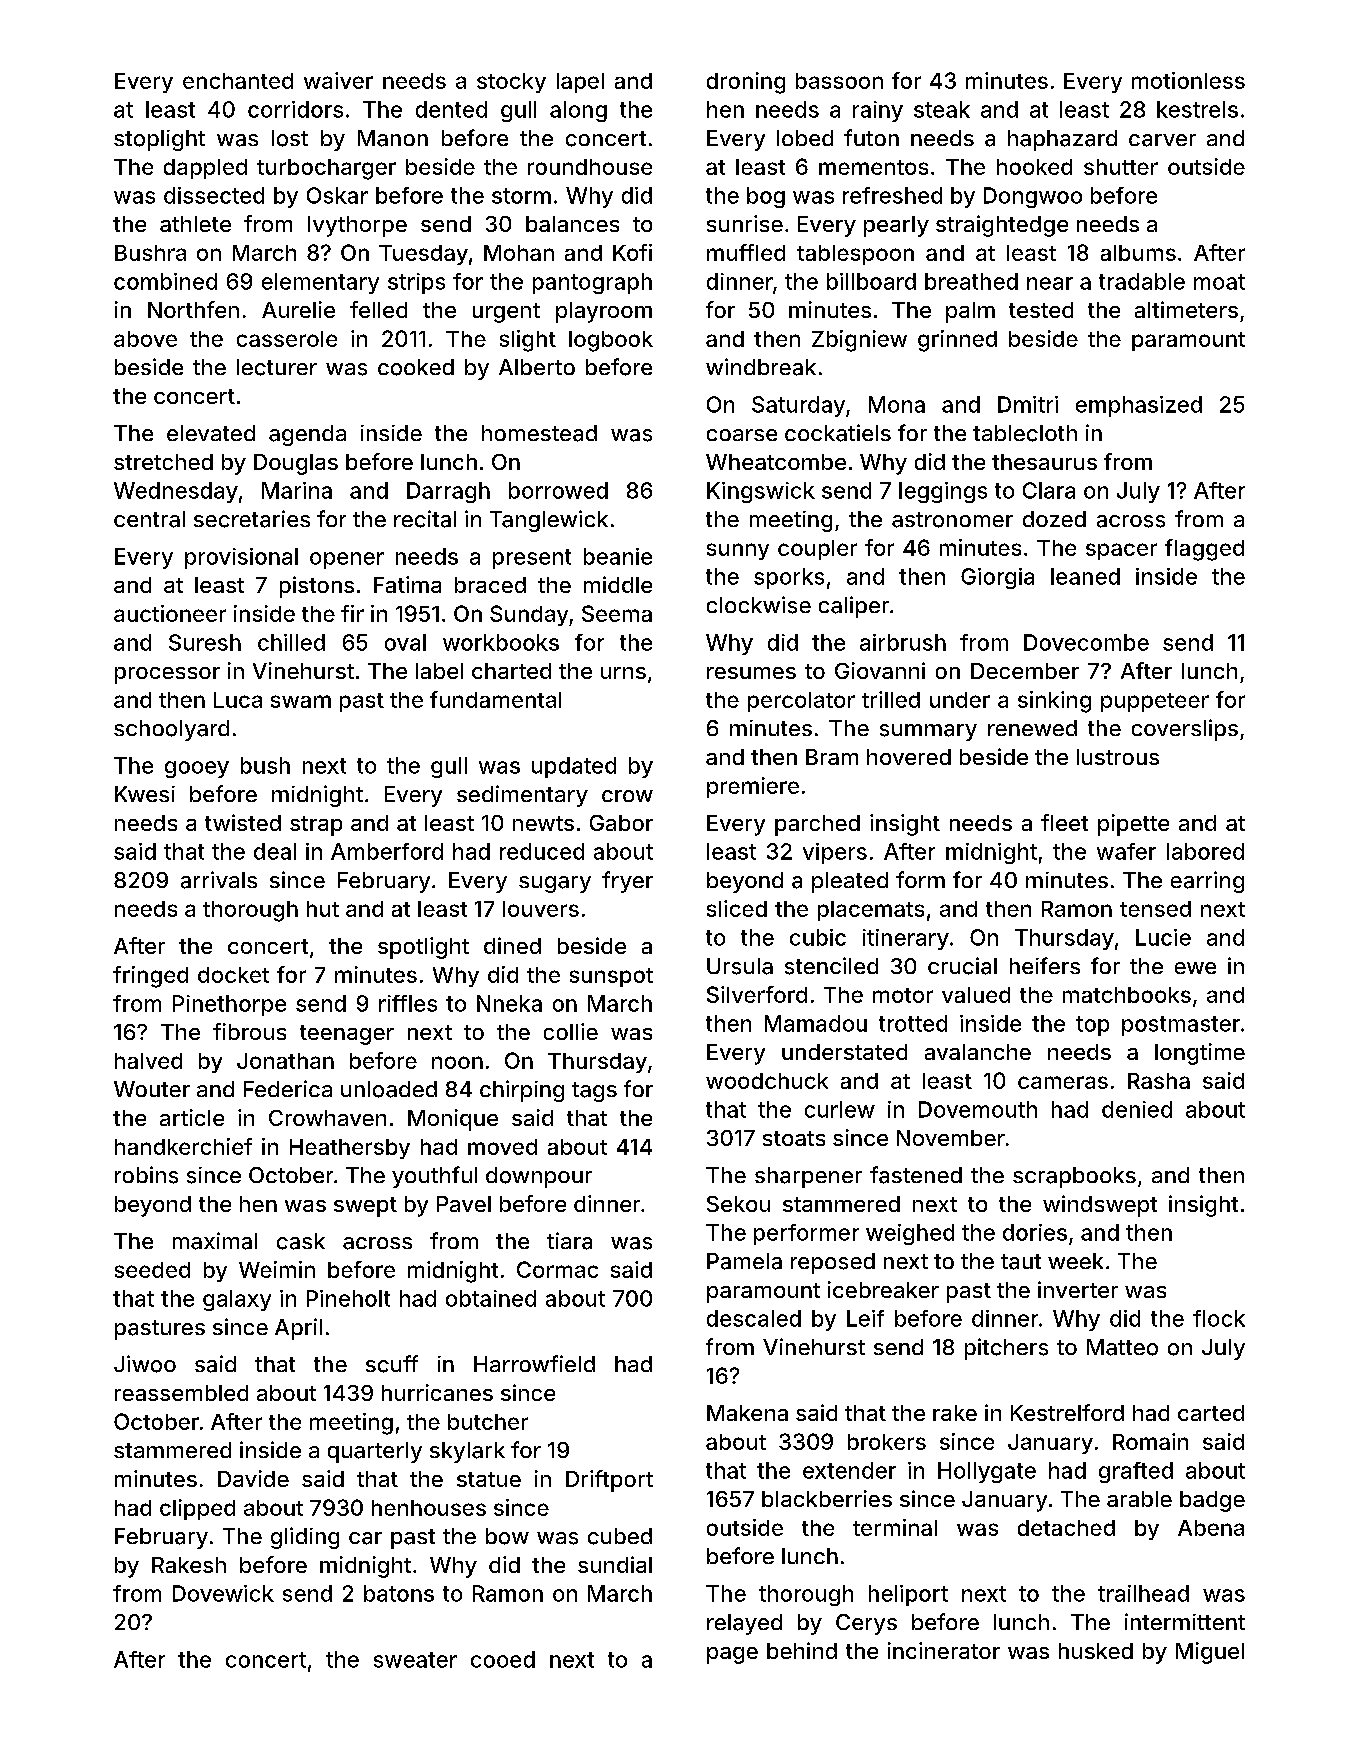 Image resolution: width=1359 pixels, height=1759 pixels. What do you see at coordinates (962, 966) in the screenshot?
I see `crucial` at bounding box center [962, 966].
